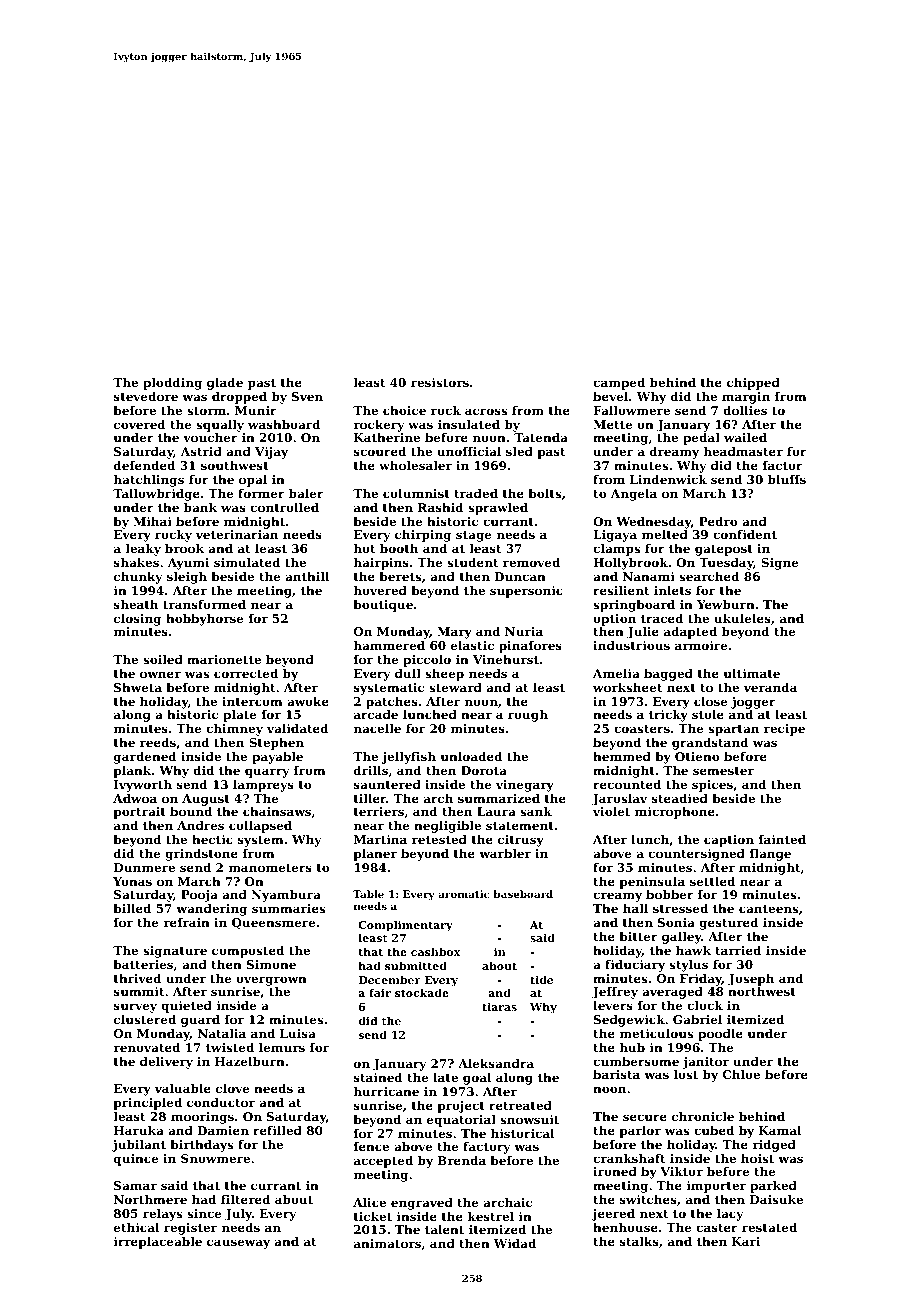 Image resolution: width=924 pixels, height=1308 pixels. Describe the element at coordinates (770, 687) in the screenshot. I see `veranda` at that location.
